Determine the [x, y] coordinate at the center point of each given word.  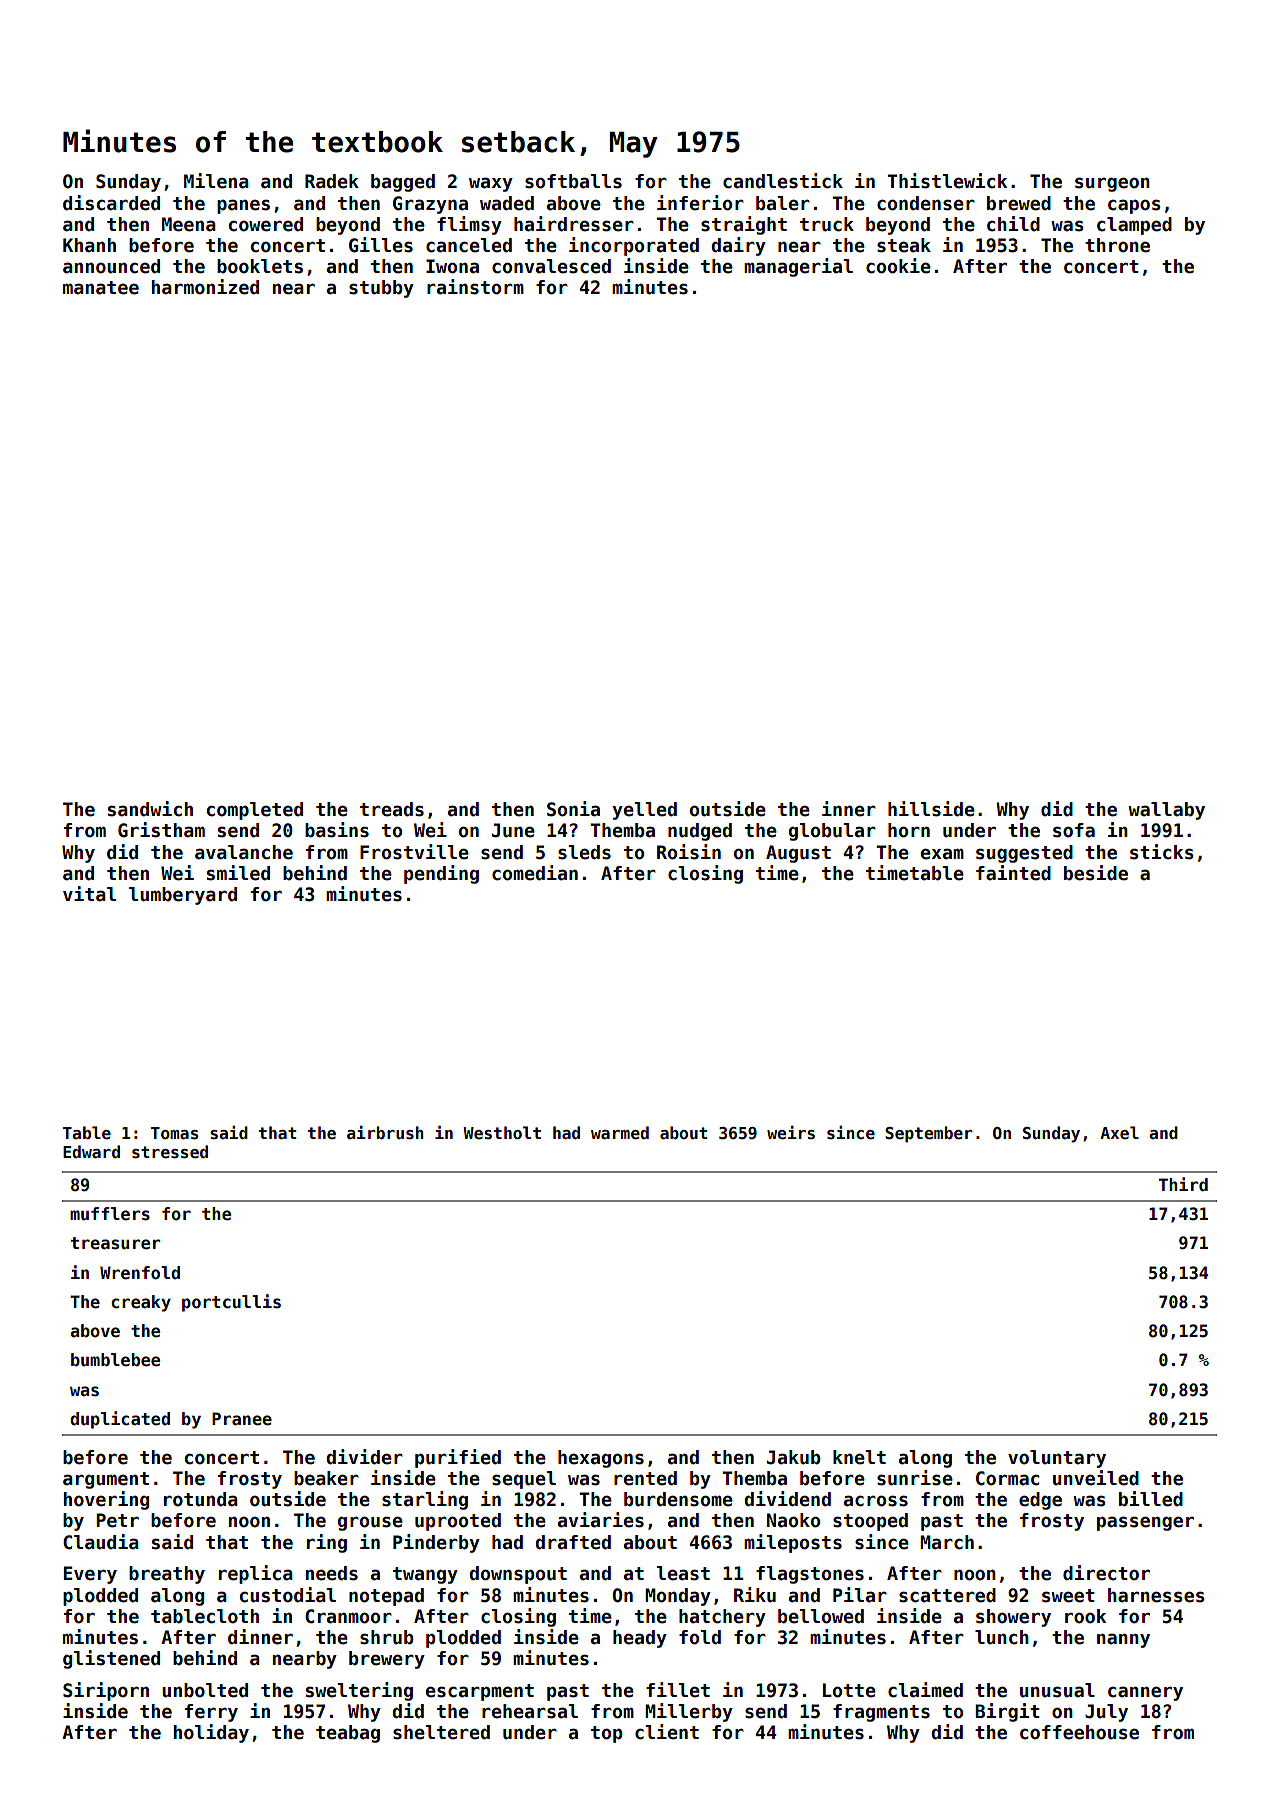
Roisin [689, 852]
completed [255, 811]
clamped [1134, 226]
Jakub [794, 1457]
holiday [211, 1733]
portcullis [231, 1303]
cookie [898, 266]
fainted [1013, 873]
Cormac [1007, 1478]
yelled [644, 811]
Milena [216, 181]
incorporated [634, 246]
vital [89, 894]
